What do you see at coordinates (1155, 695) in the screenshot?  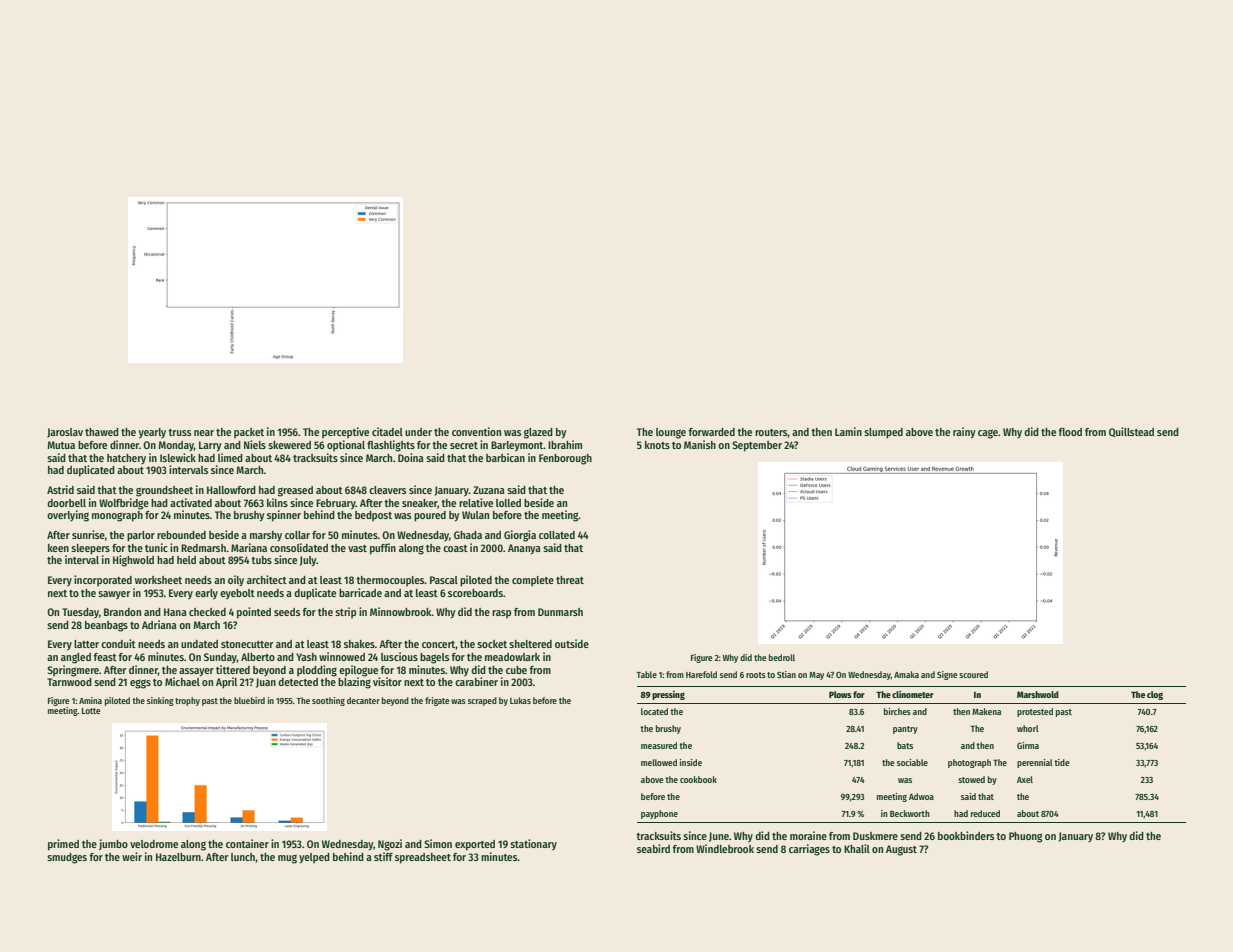 I see `clog` at bounding box center [1155, 695].
